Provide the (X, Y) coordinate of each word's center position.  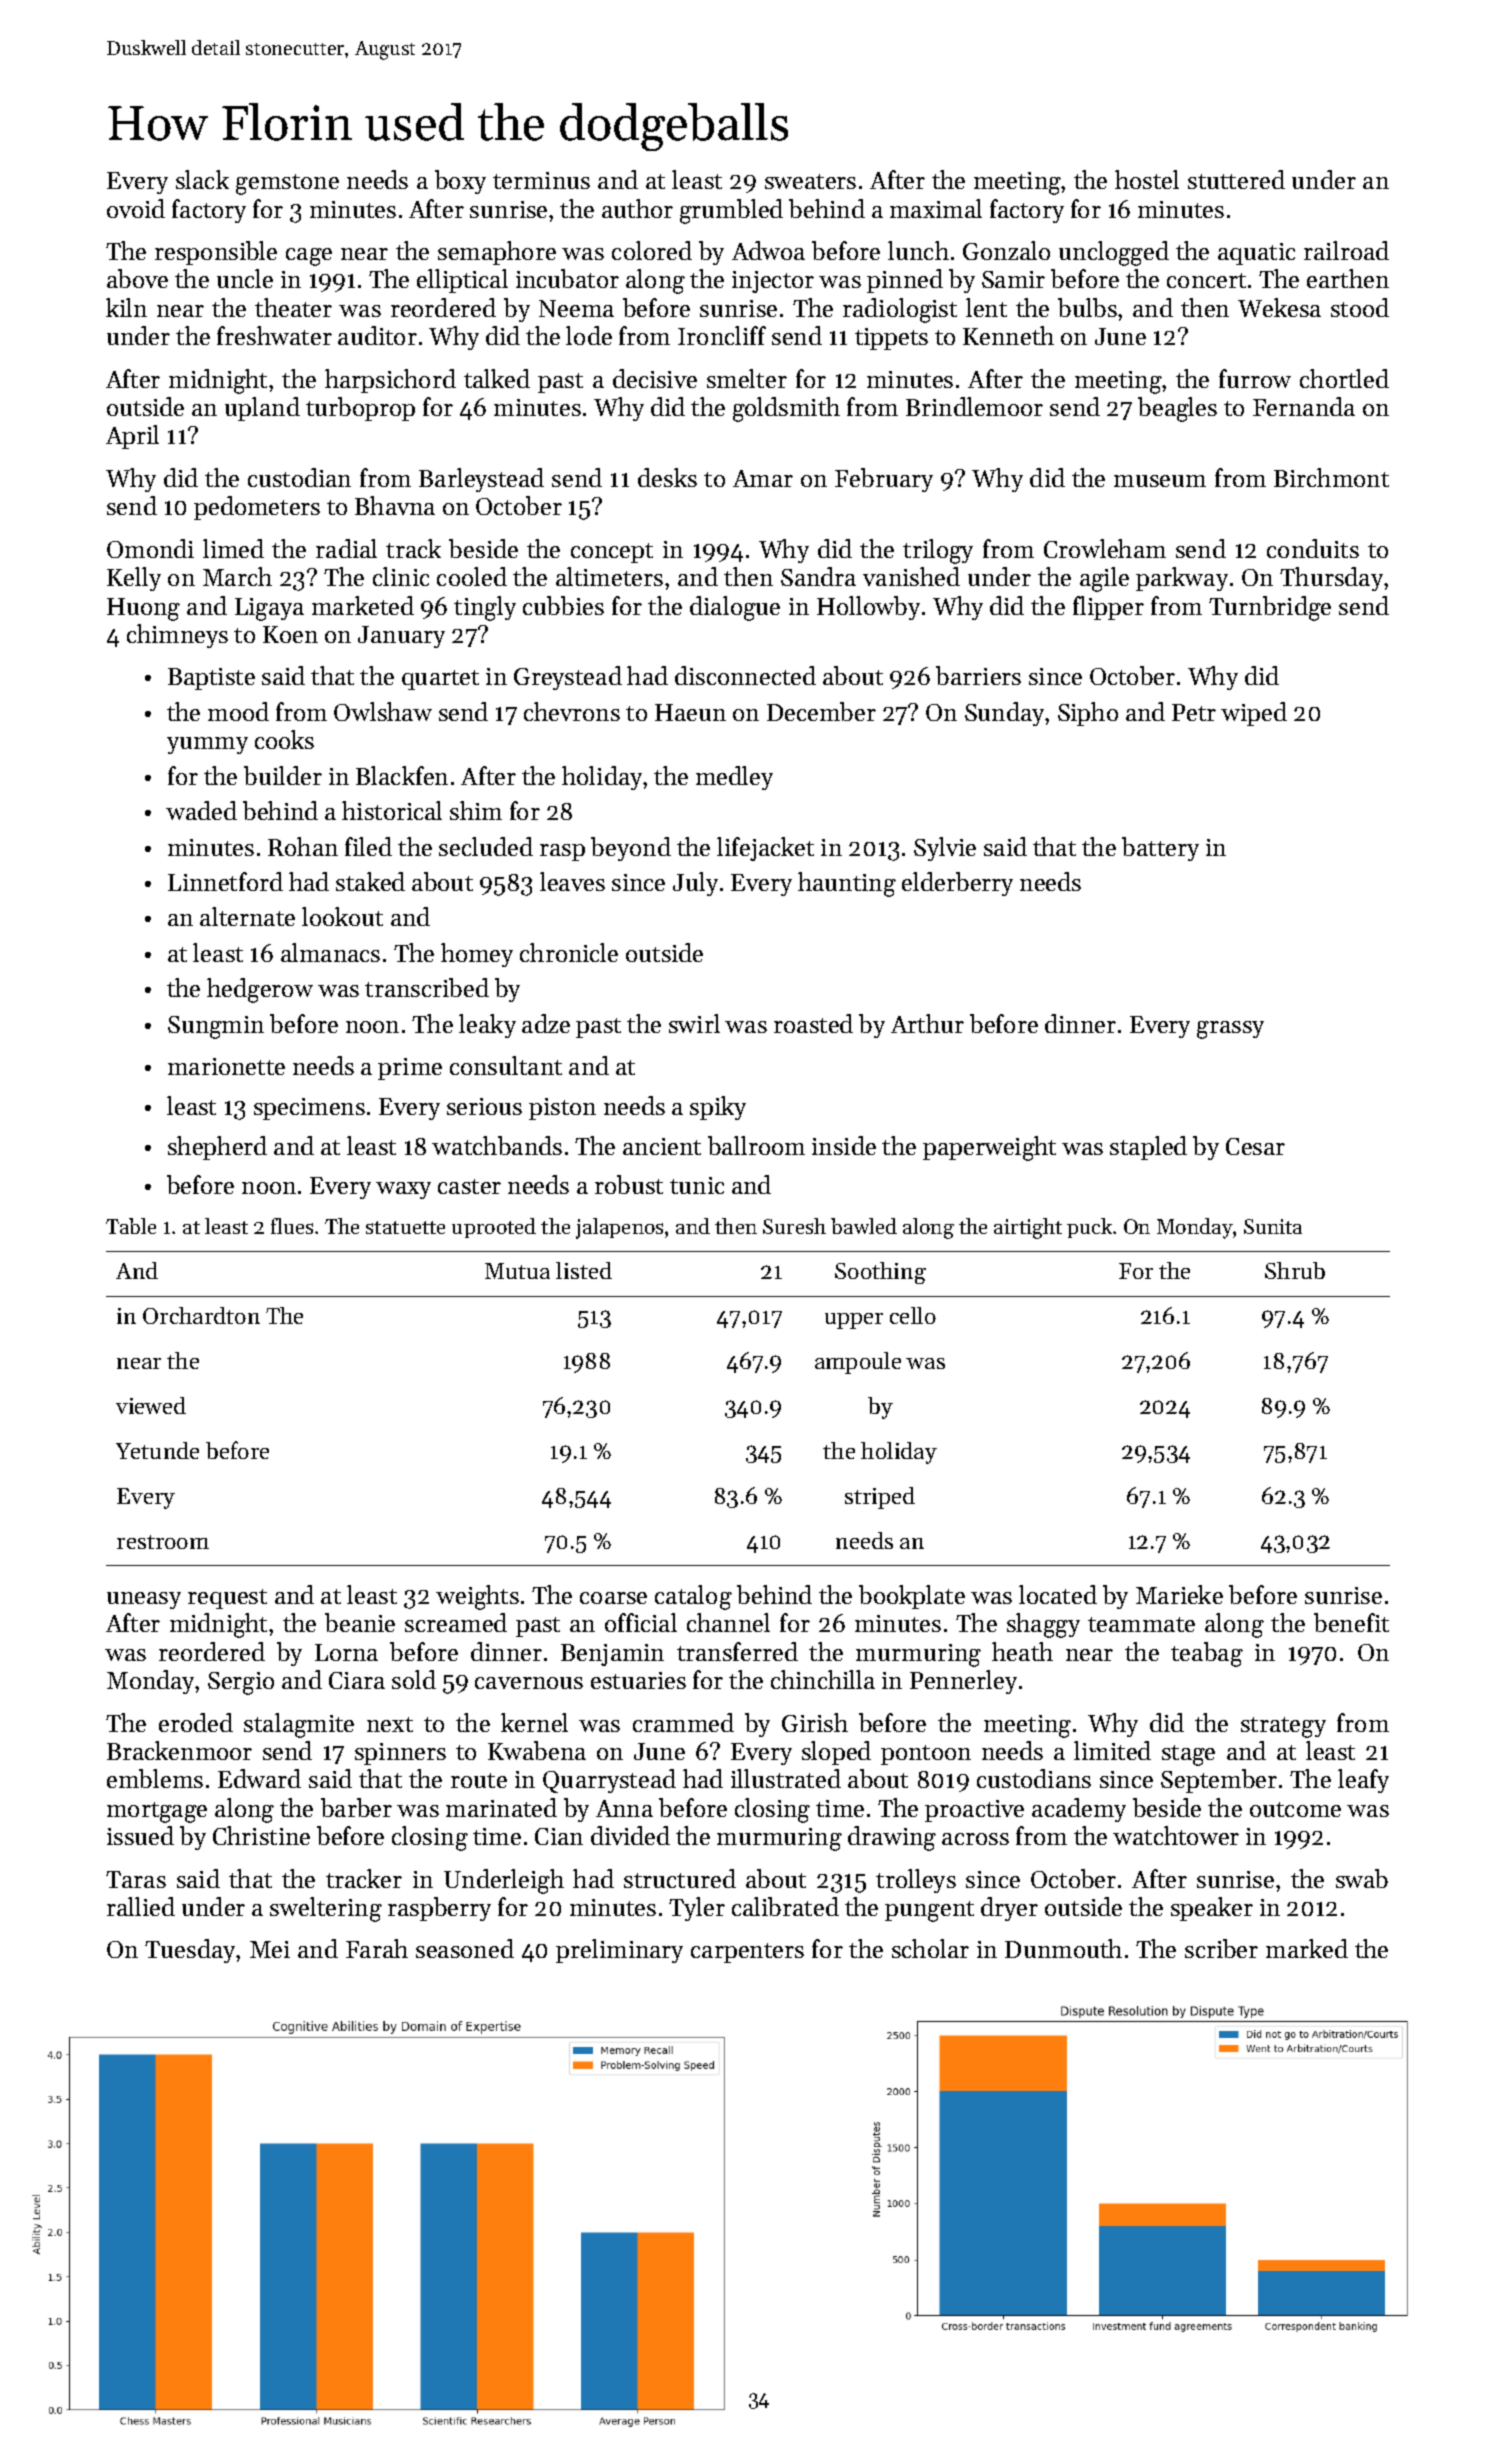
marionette (226, 1066)
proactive (974, 1811)
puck (1089, 1228)
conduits (1313, 548)
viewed (151, 1405)
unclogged (1114, 253)
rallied (141, 1906)
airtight (1028, 1228)
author (637, 208)
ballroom (756, 1145)
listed (584, 1270)
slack (202, 179)
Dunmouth (1063, 1948)
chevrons (572, 711)
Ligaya (269, 609)
